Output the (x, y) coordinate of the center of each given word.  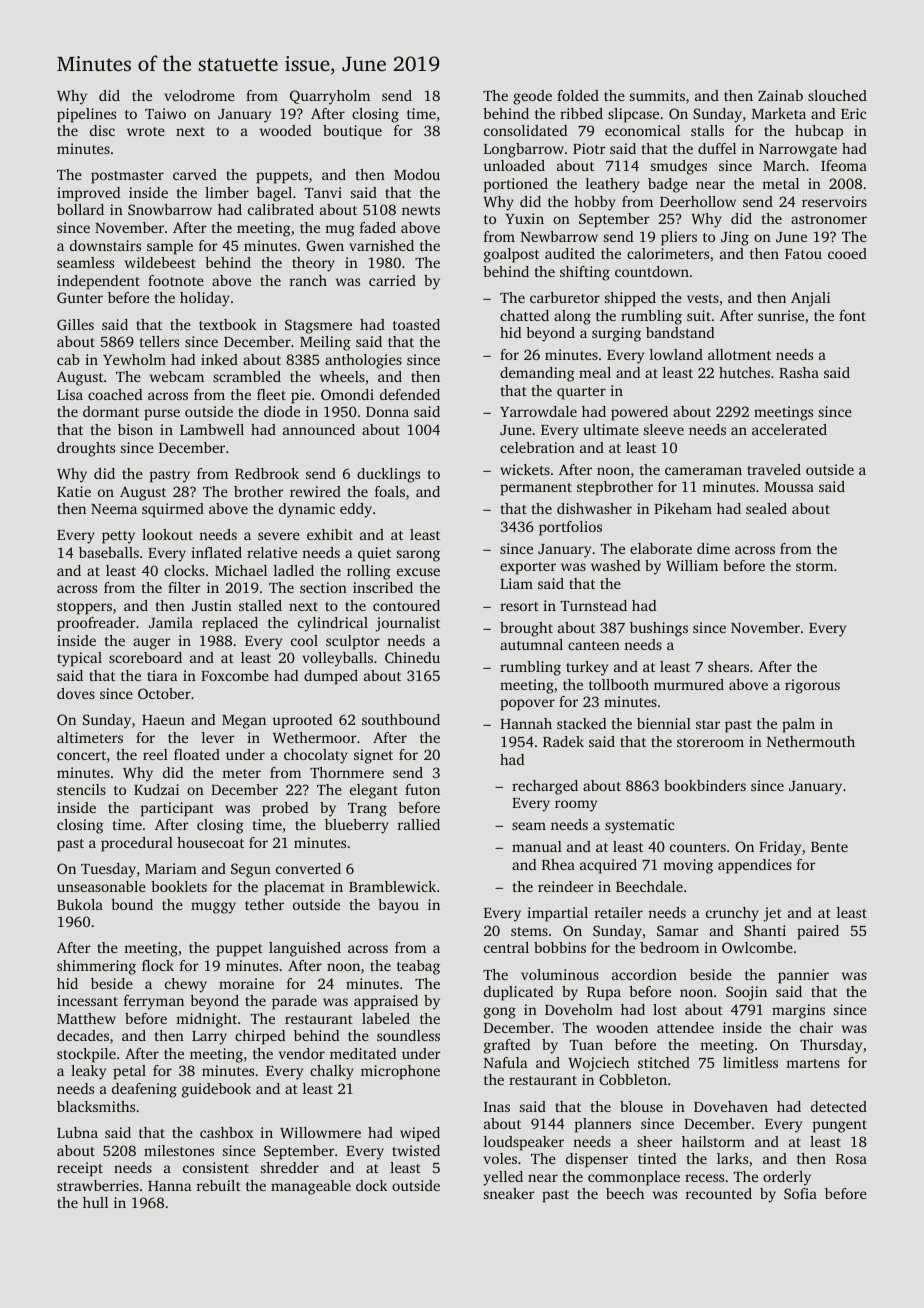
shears (728, 666)
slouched (837, 95)
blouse (641, 1106)
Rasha (799, 372)
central (506, 947)
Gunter (80, 297)
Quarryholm (330, 97)
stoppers (84, 608)
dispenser (597, 1160)
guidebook (216, 1090)
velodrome (199, 95)
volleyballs (337, 659)
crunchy (732, 914)
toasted (416, 324)
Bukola (80, 904)
